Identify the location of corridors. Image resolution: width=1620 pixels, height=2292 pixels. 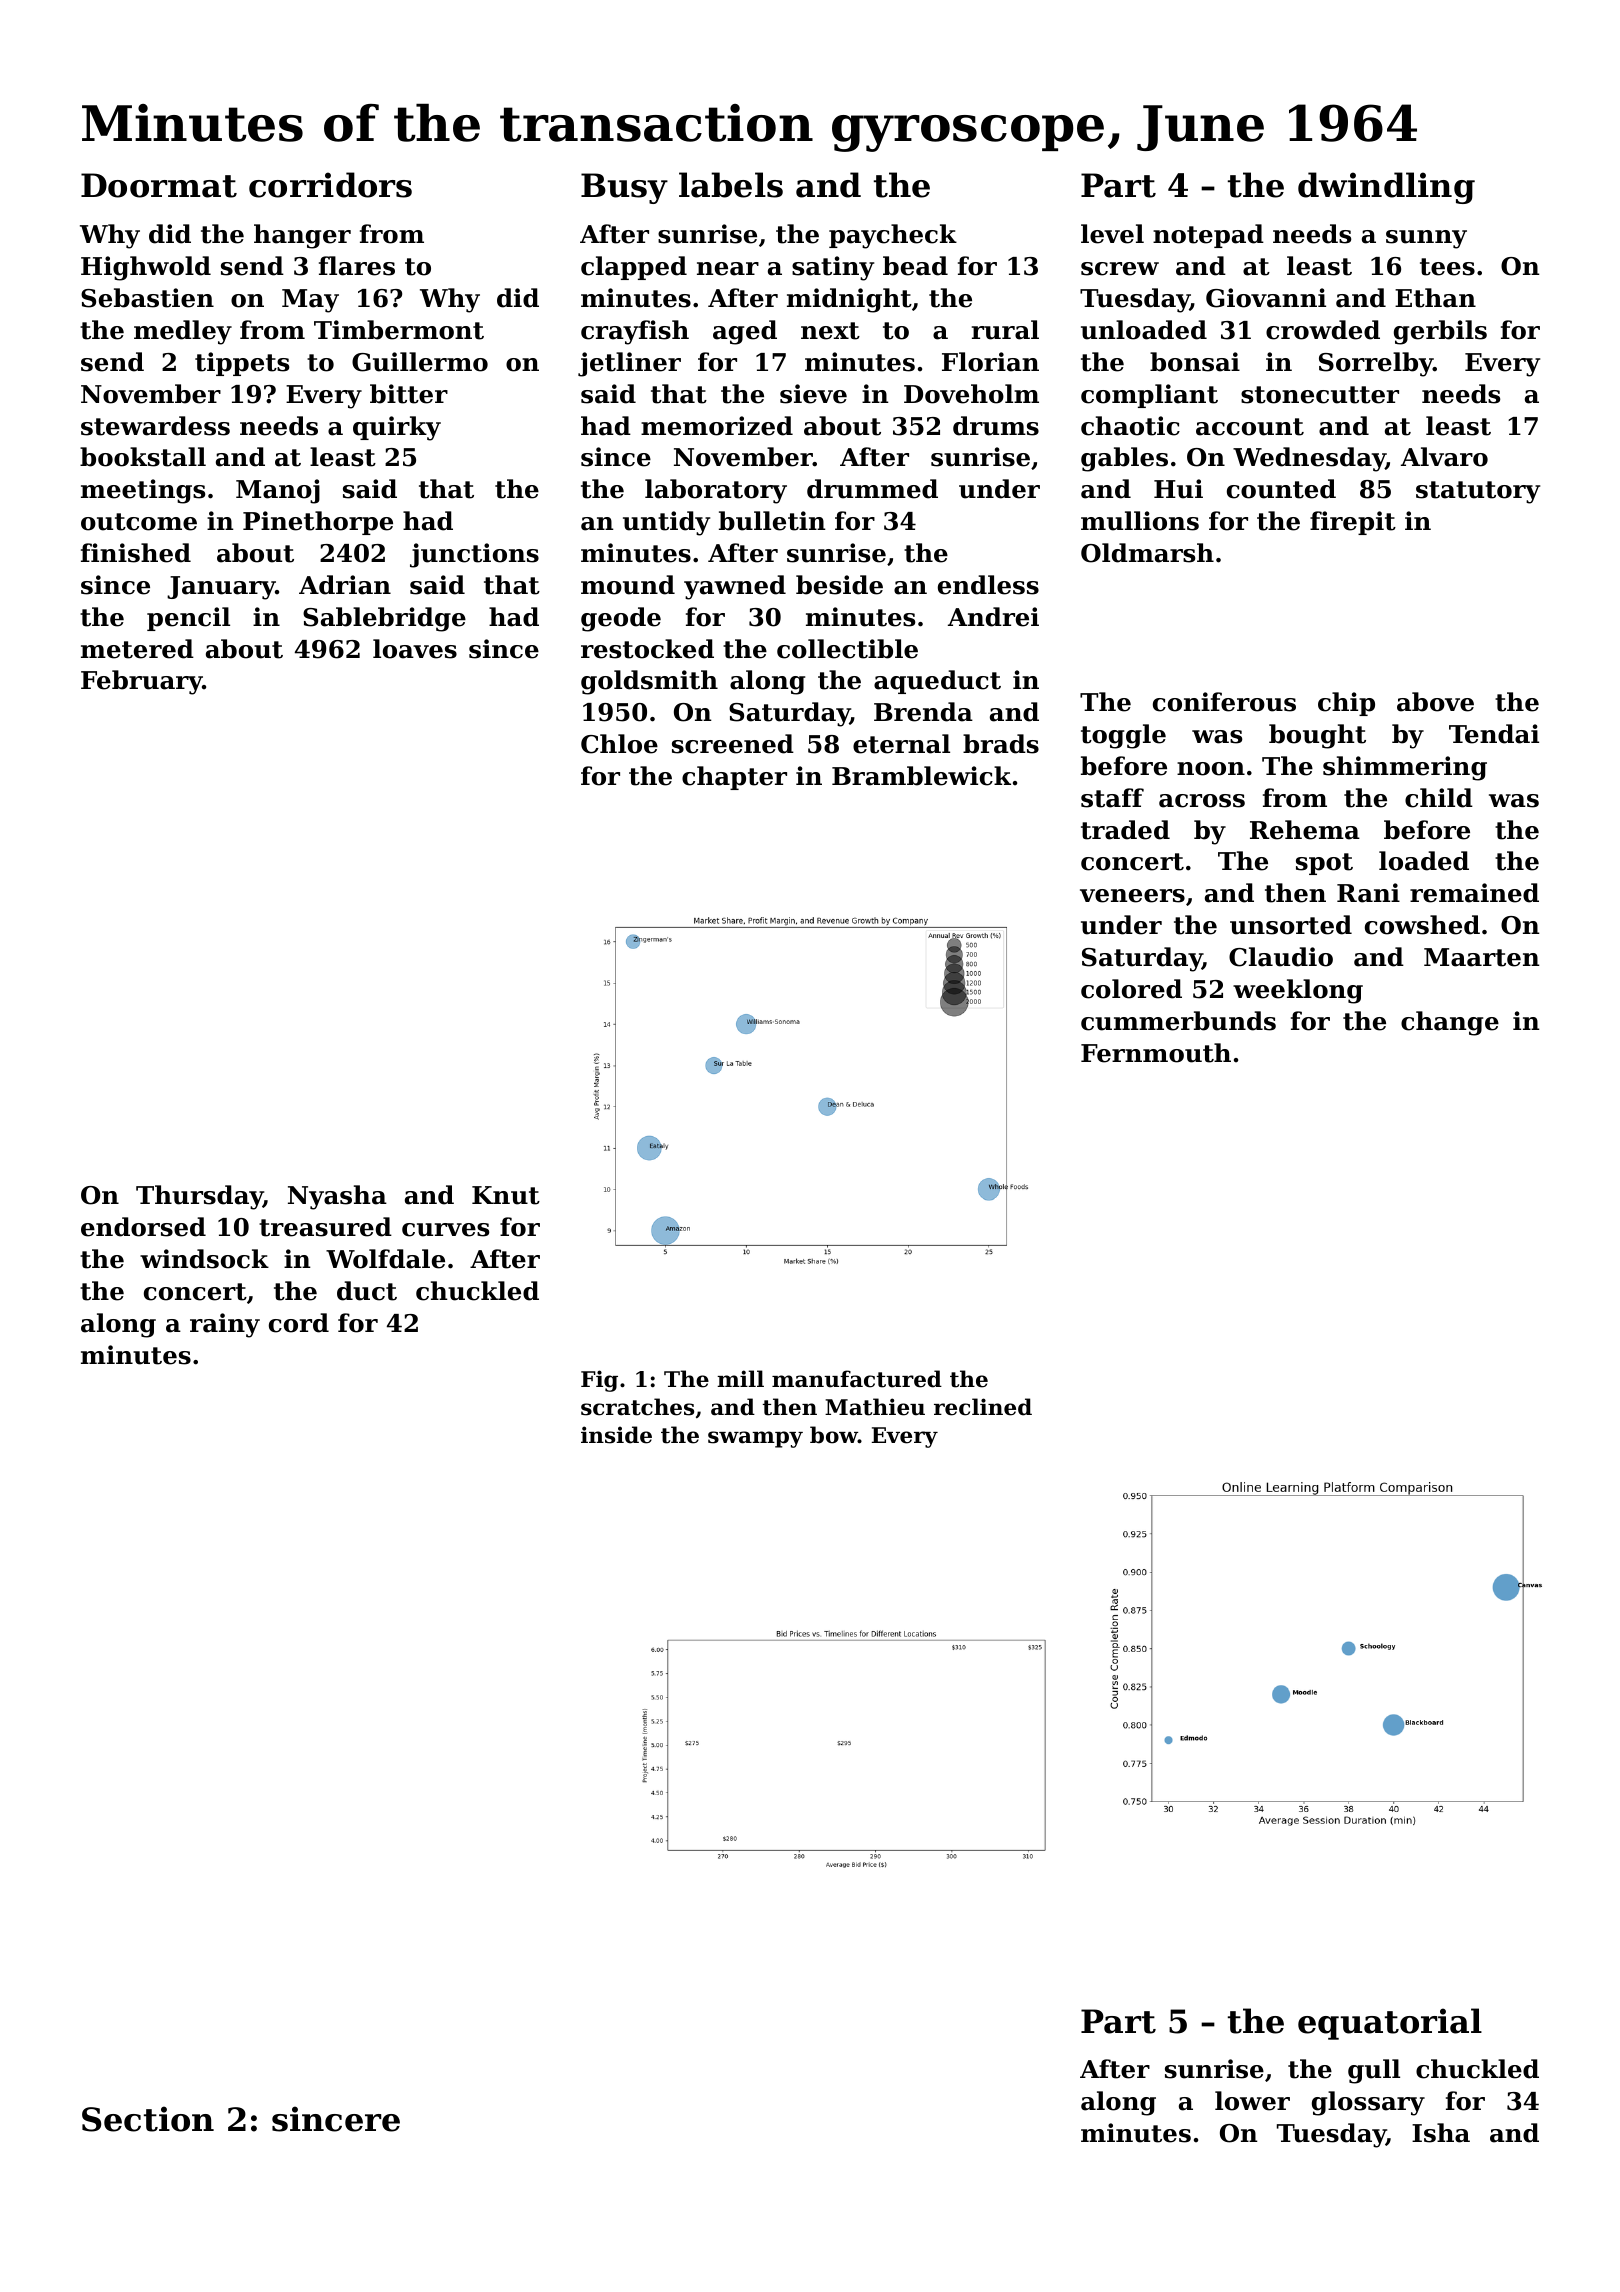
(330, 185).
